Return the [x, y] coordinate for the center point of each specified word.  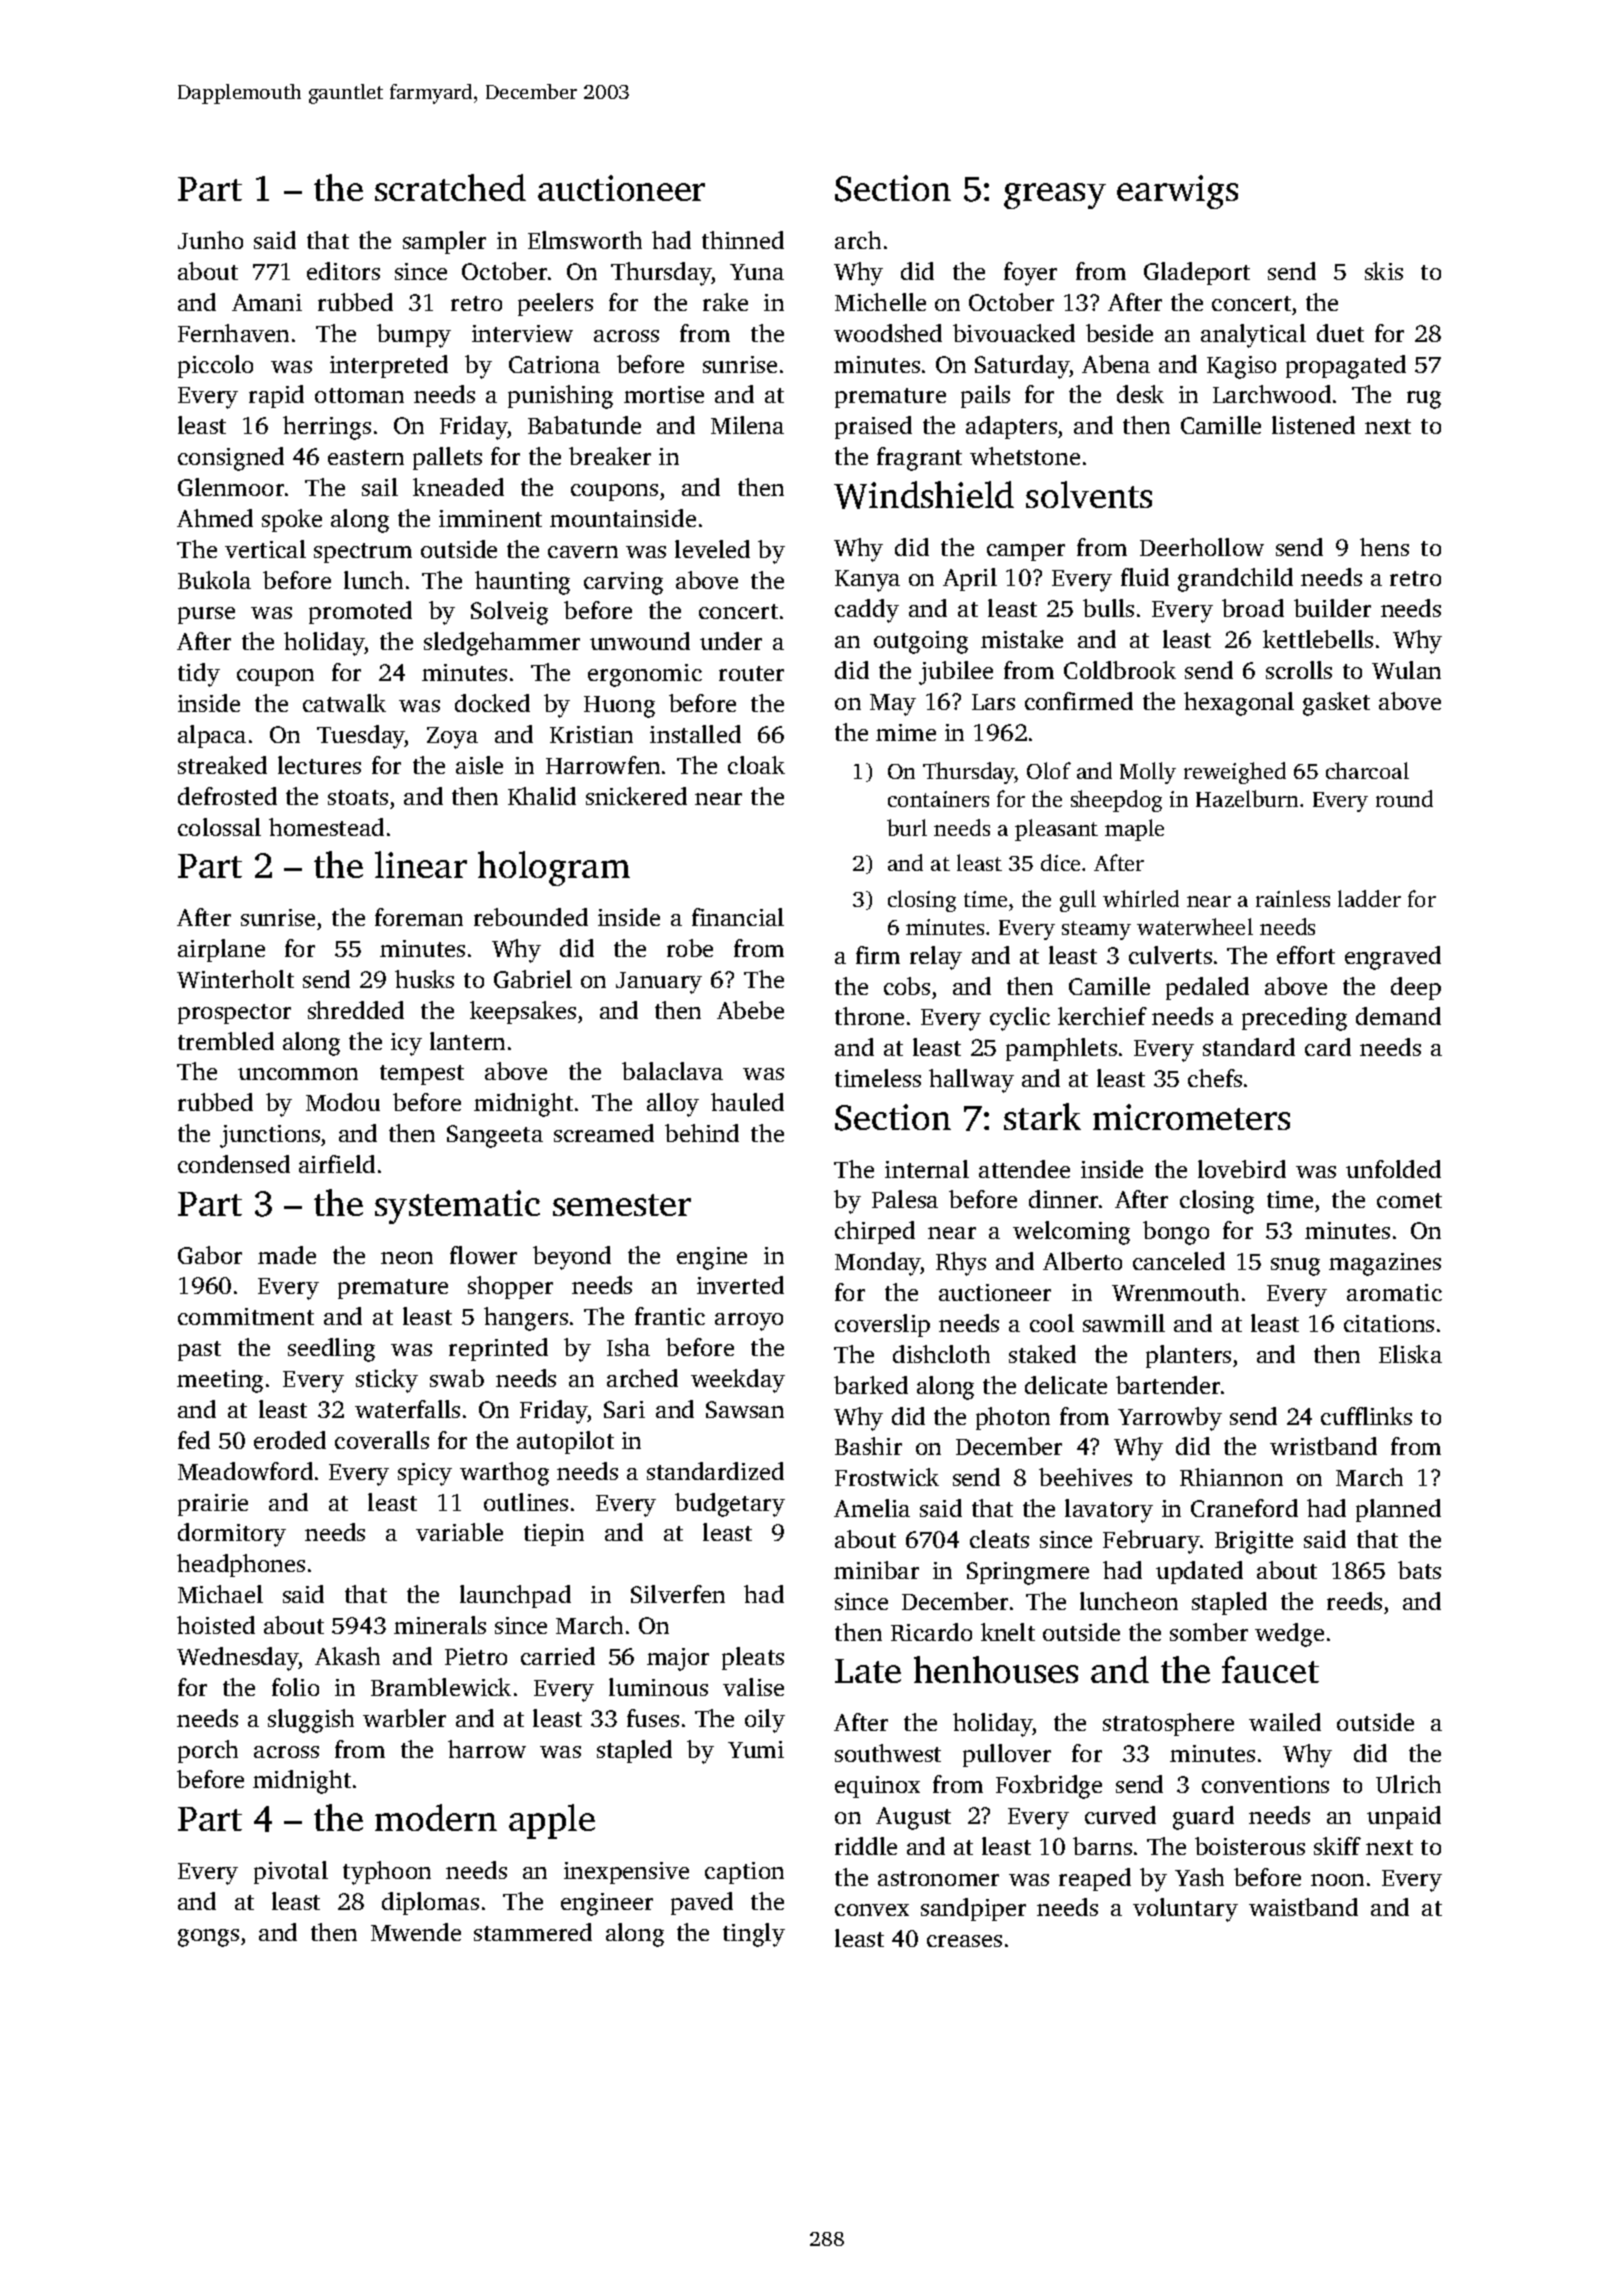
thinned [743, 240]
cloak [756, 765]
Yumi [756, 1749]
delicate [1066, 1385]
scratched [450, 187]
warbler [404, 1718]
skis [1384, 271]
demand [1398, 1016]
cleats [999, 1539]
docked [492, 703]
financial [738, 917]
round [1404, 798]
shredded [356, 1010]
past [199, 1351]
